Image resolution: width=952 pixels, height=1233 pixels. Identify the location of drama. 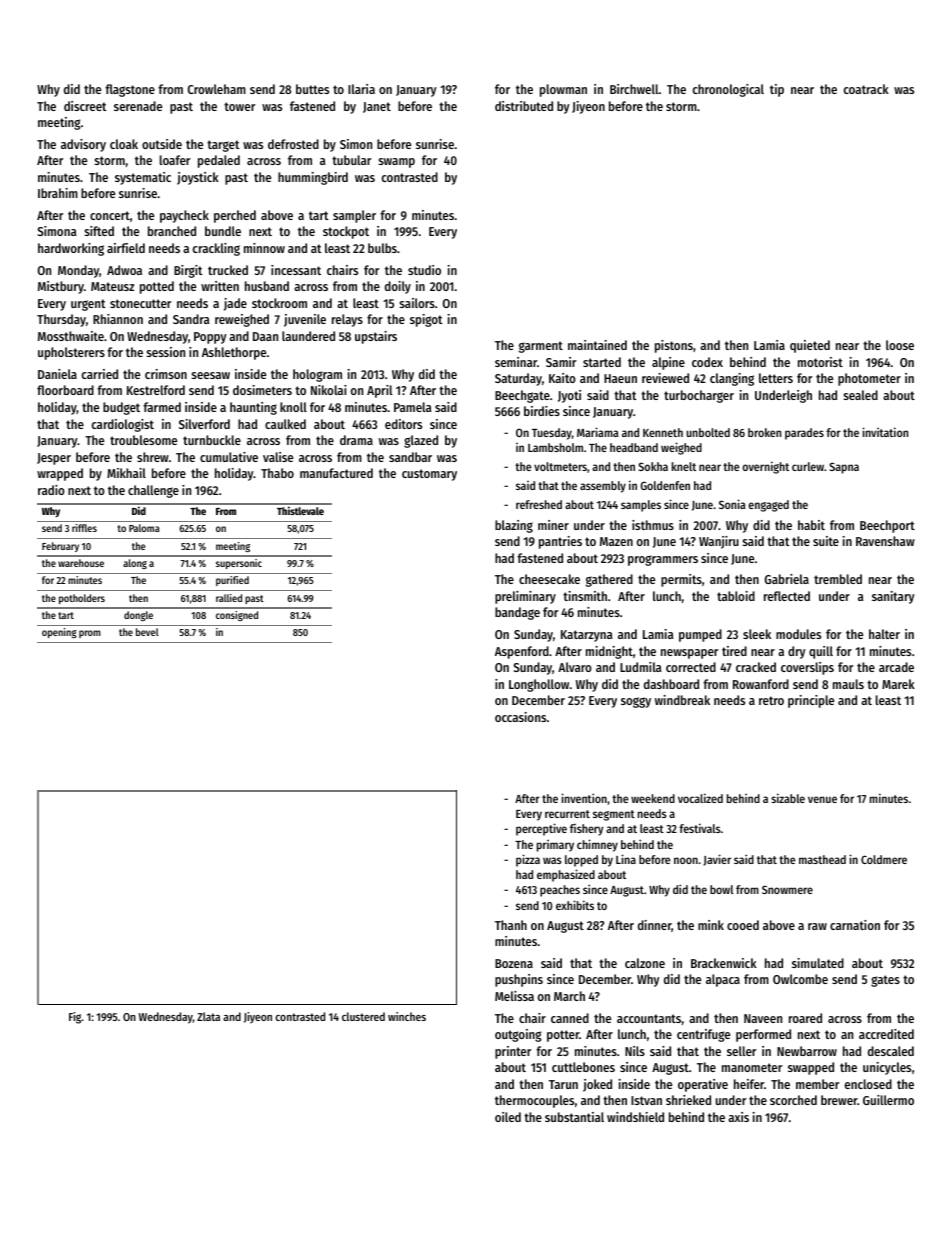
(356, 440).
